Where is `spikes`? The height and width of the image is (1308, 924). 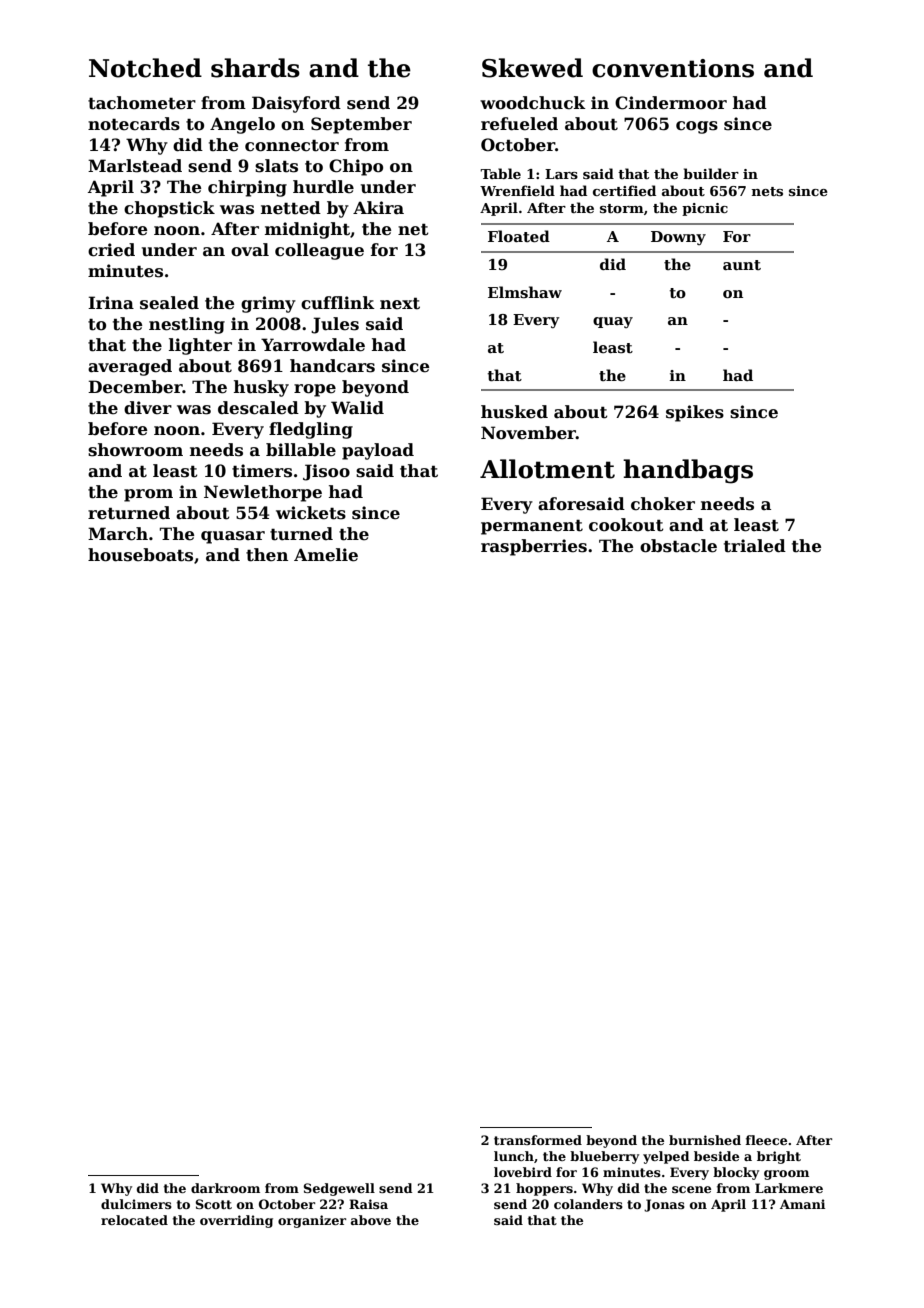
spikes is located at coordinates (695, 413).
